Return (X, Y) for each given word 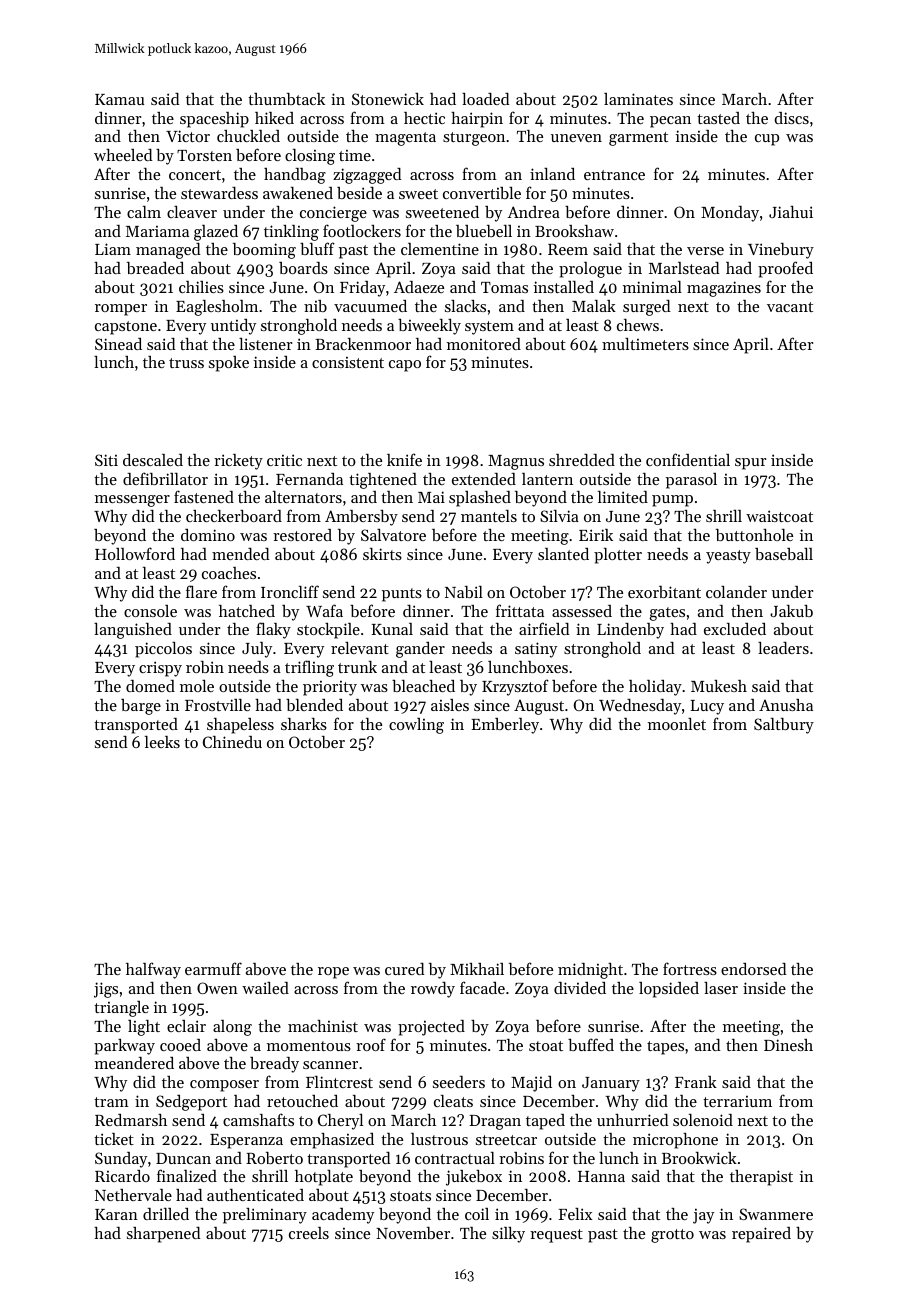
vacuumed (370, 306)
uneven (576, 138)
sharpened (164, 1235)
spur (750, 464)
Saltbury (784, 726)
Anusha (786, 705)
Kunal (392, 629)
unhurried (633, 1120)
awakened (298, 193)
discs (791, 118)
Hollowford (135, 553)
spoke (229, 364)
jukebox (474, 1178)
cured (405, 969)
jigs (106, 990)
